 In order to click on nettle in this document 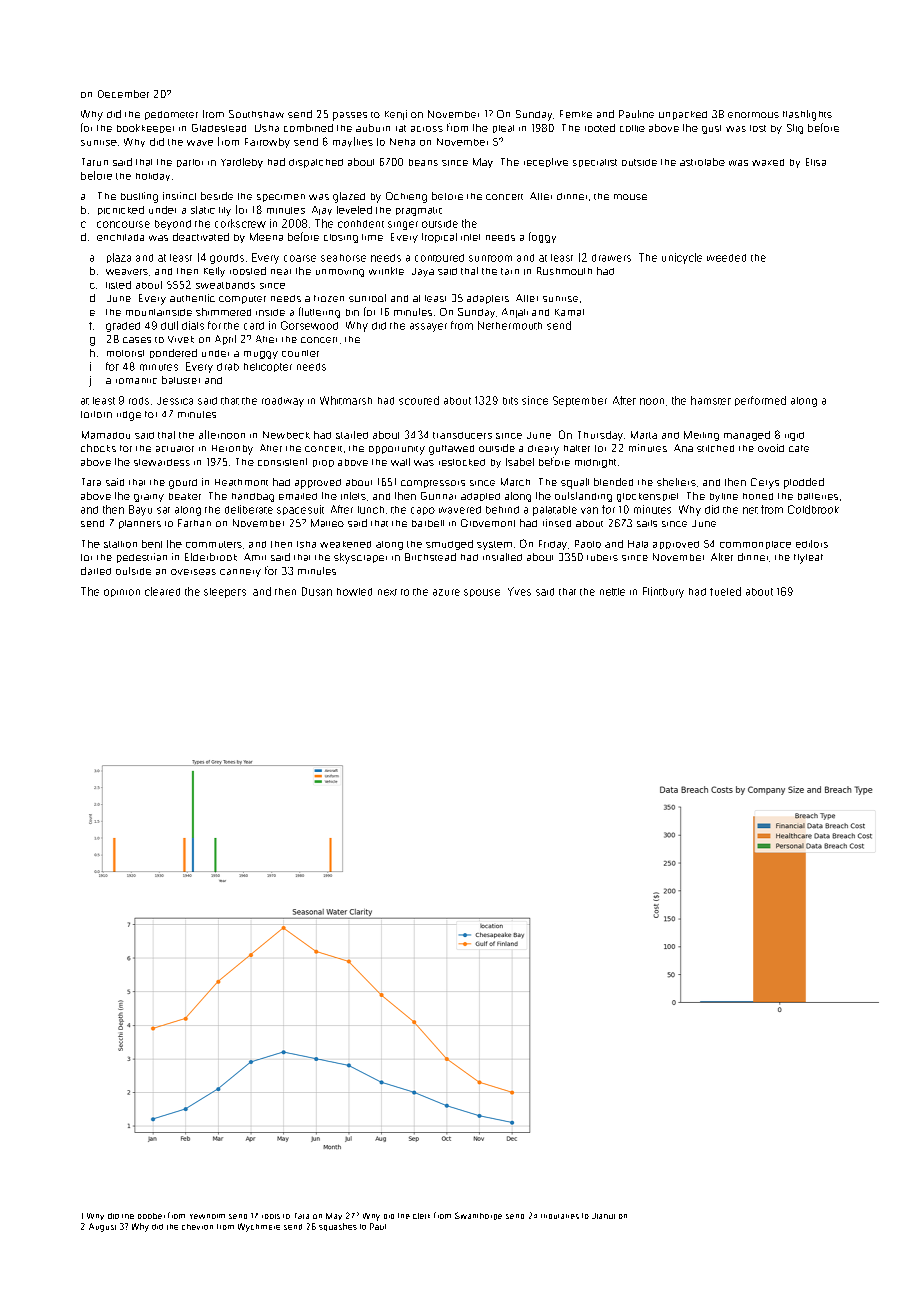, I will do `click(612, 592)`.
